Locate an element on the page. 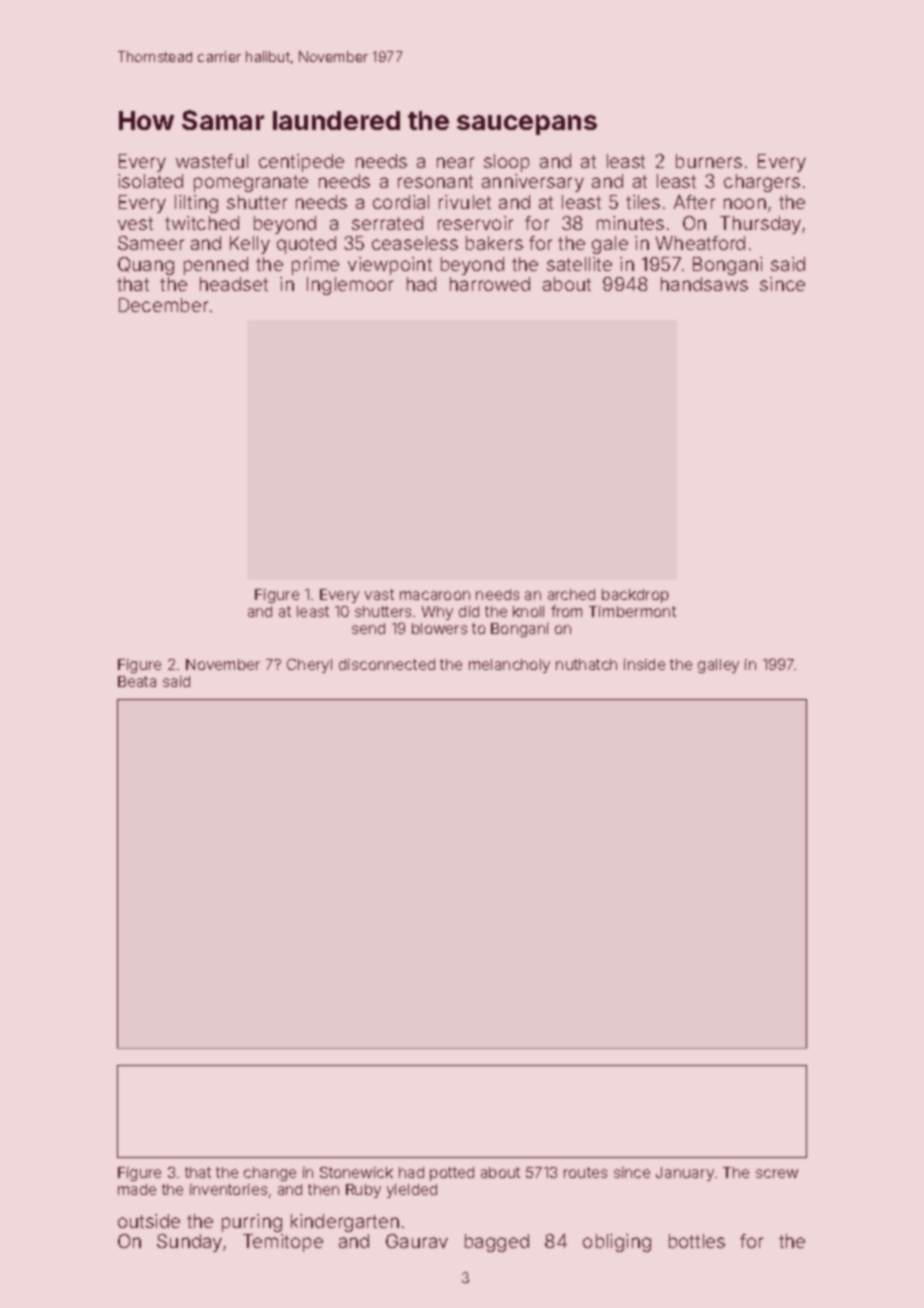 Image resolution: width=924 pixels, height=1308 pixels. Sunday is located at coordinates (189, 1243).
